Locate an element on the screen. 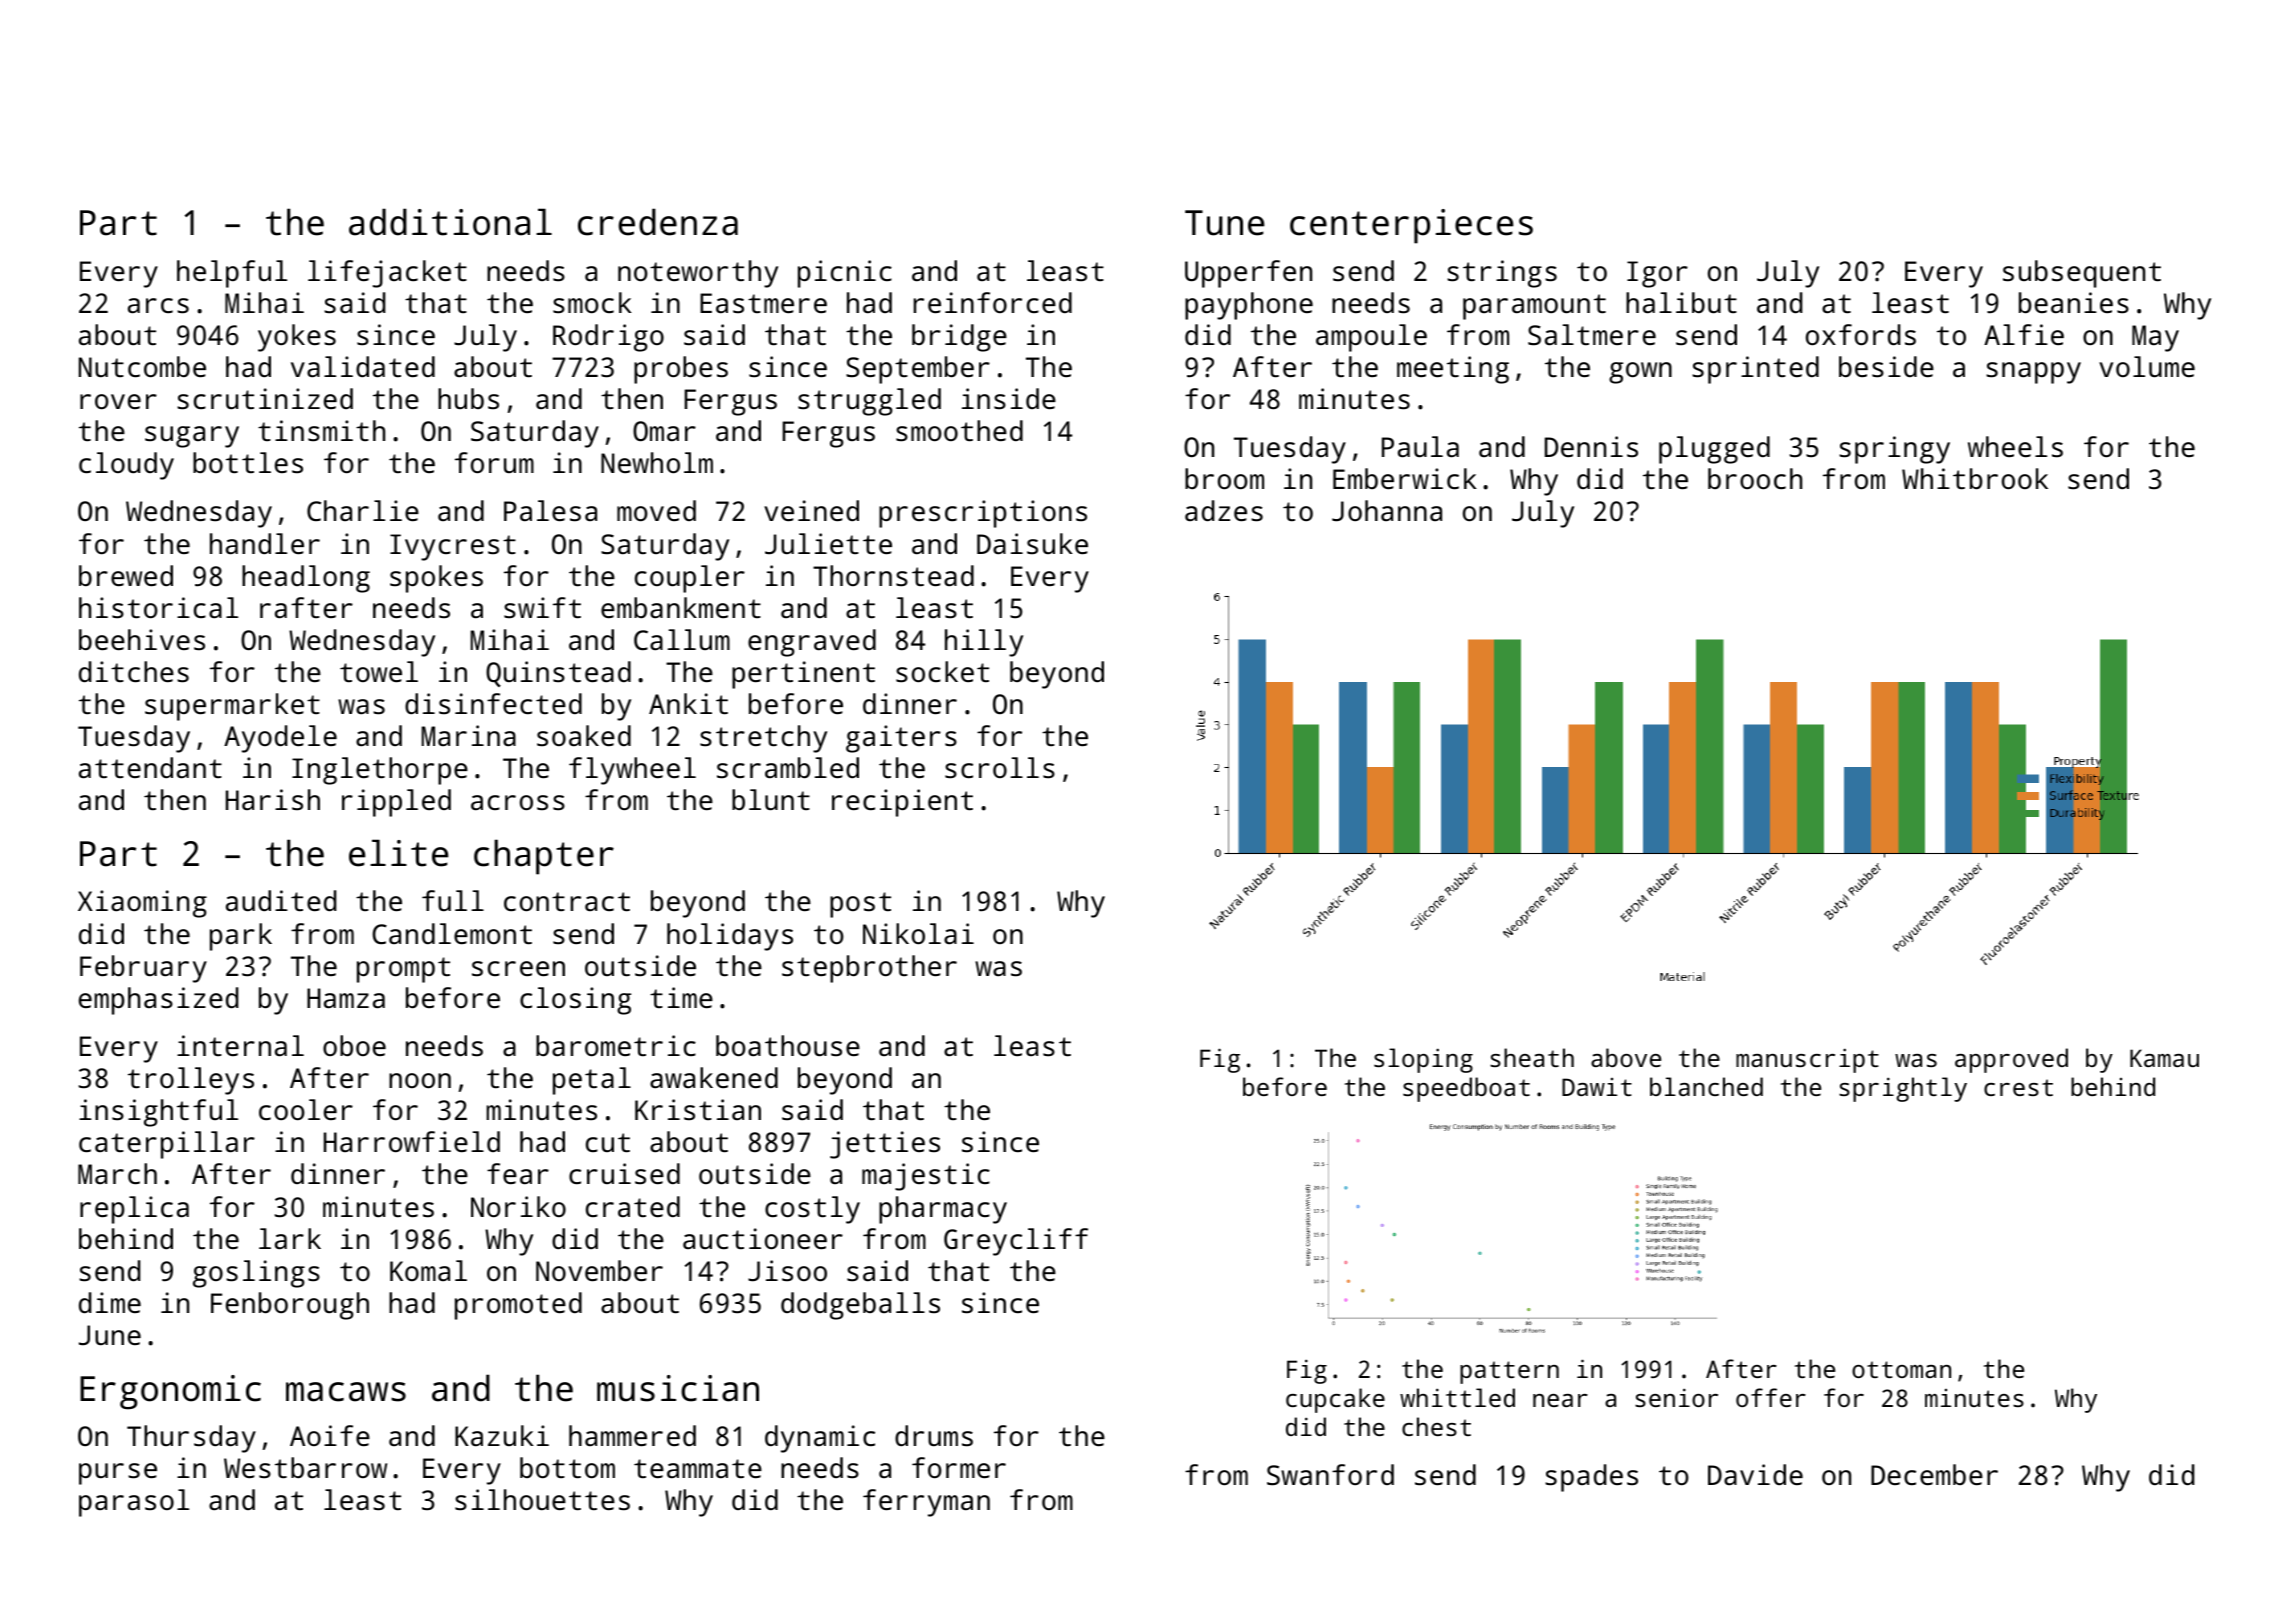  reinforced is located at coordinates (993, 302).
